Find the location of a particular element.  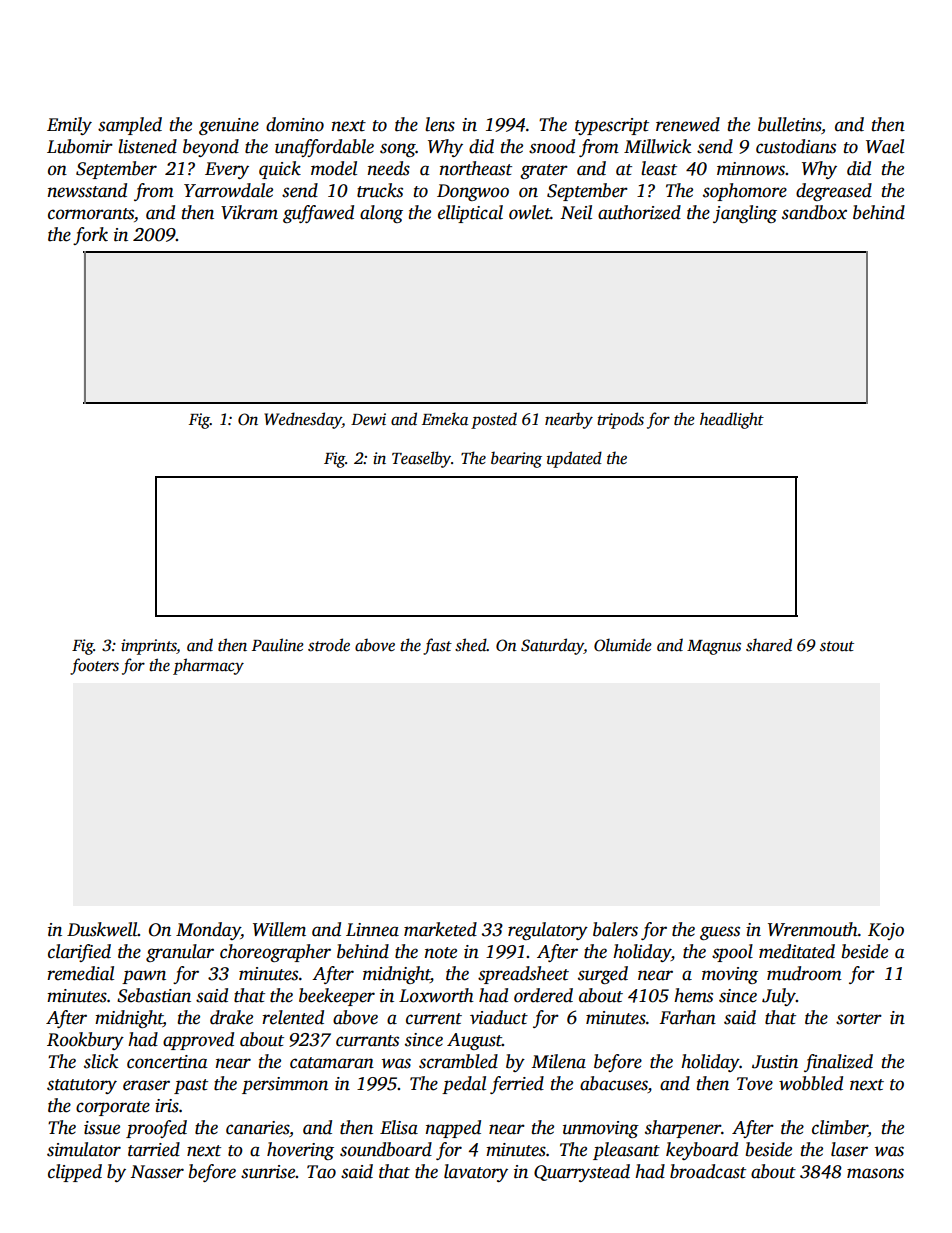

Magnus is located at coordinates (714, 647).
